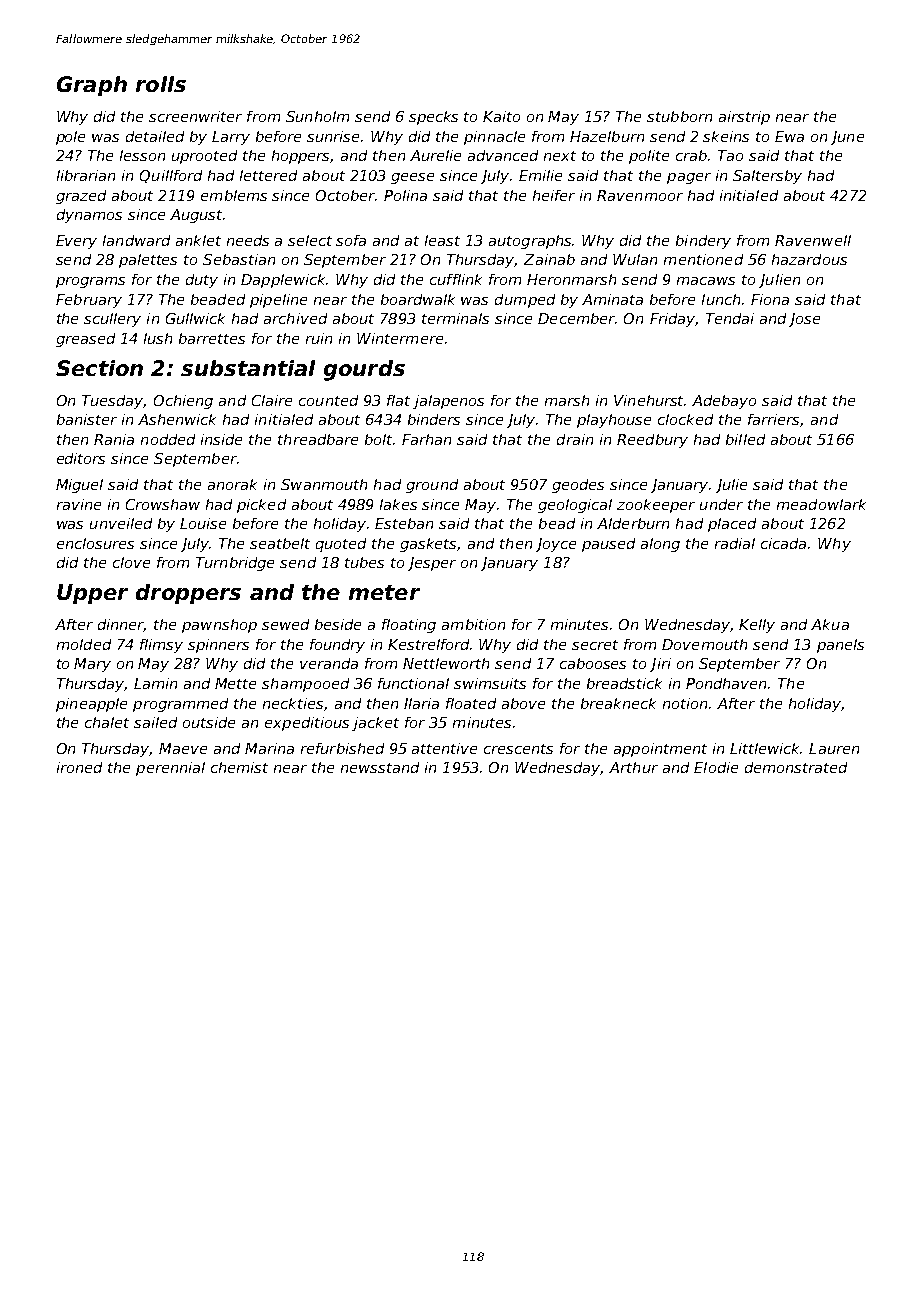 This screenshot has width=924, height=1308. Describe the element at coordinates (155, 683) in the screenshot. I see `Lamin` at that location.
